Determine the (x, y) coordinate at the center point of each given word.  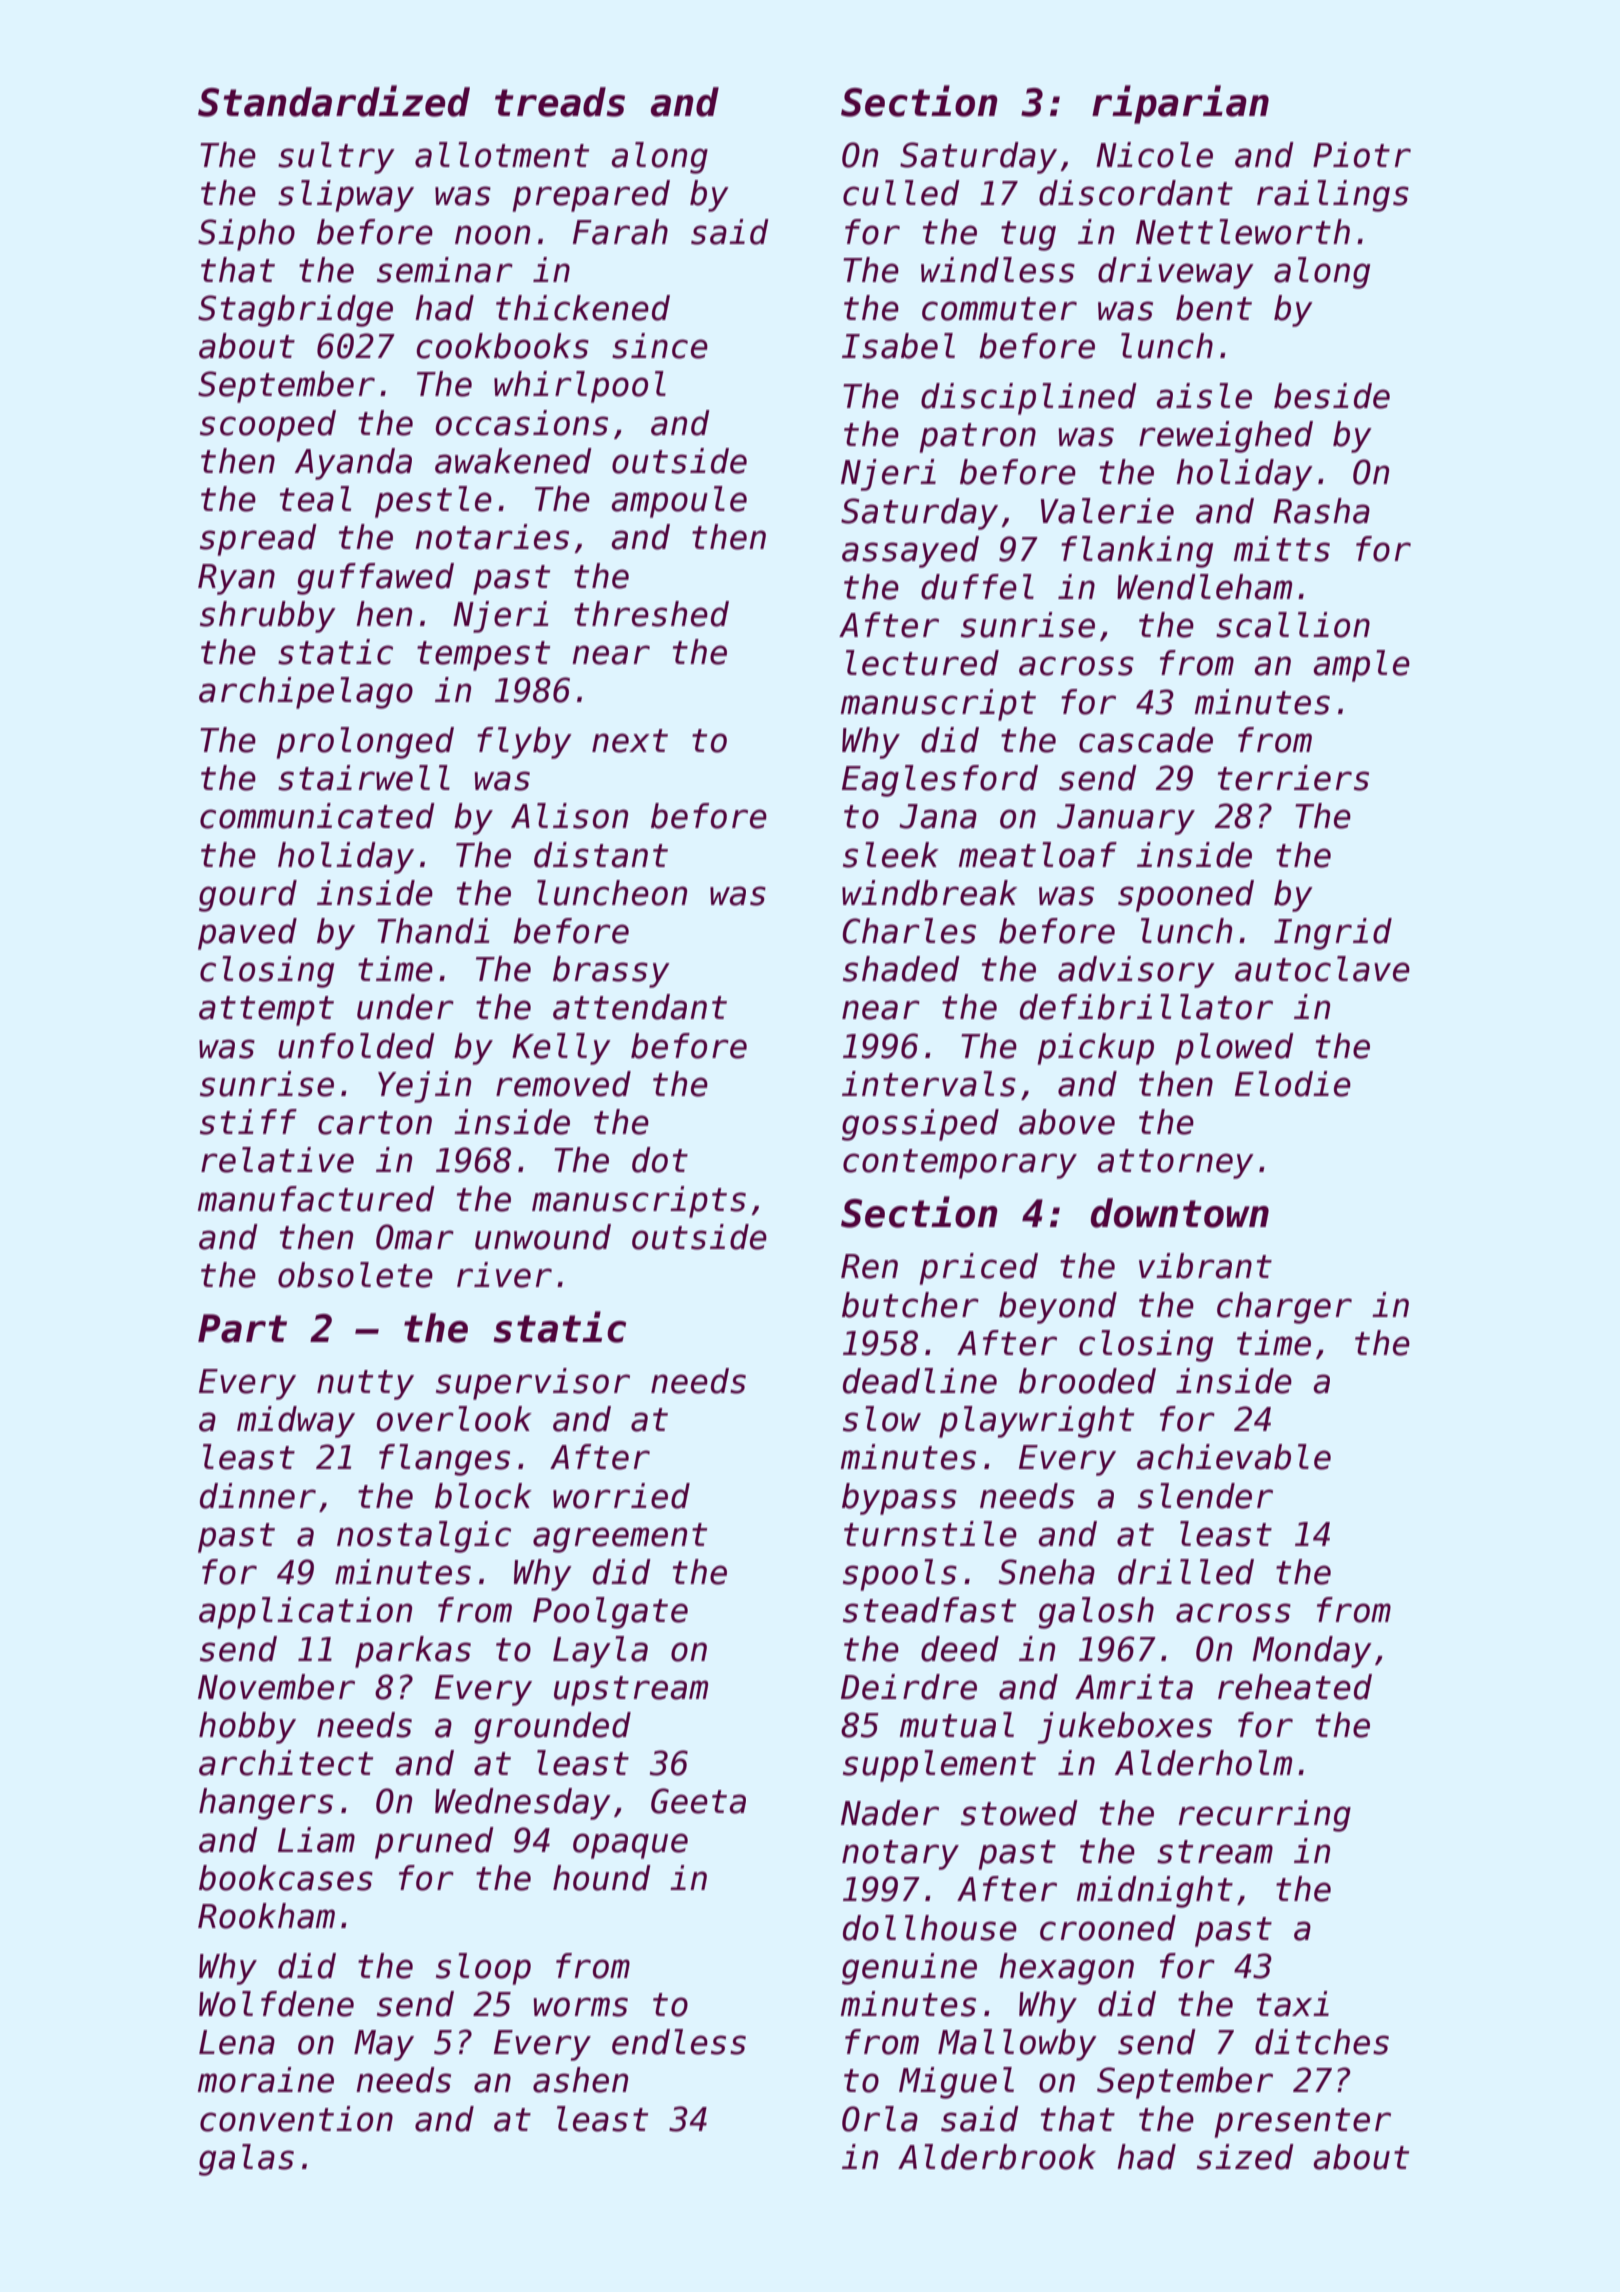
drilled (1186, 1572)
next (630, 741)
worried (621, 1496)
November (276, 1687)
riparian (1180, 104)
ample (1361, 666)
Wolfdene (276, 2004)
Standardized (334, 101)
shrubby (268, 617)
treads (560, 102)
